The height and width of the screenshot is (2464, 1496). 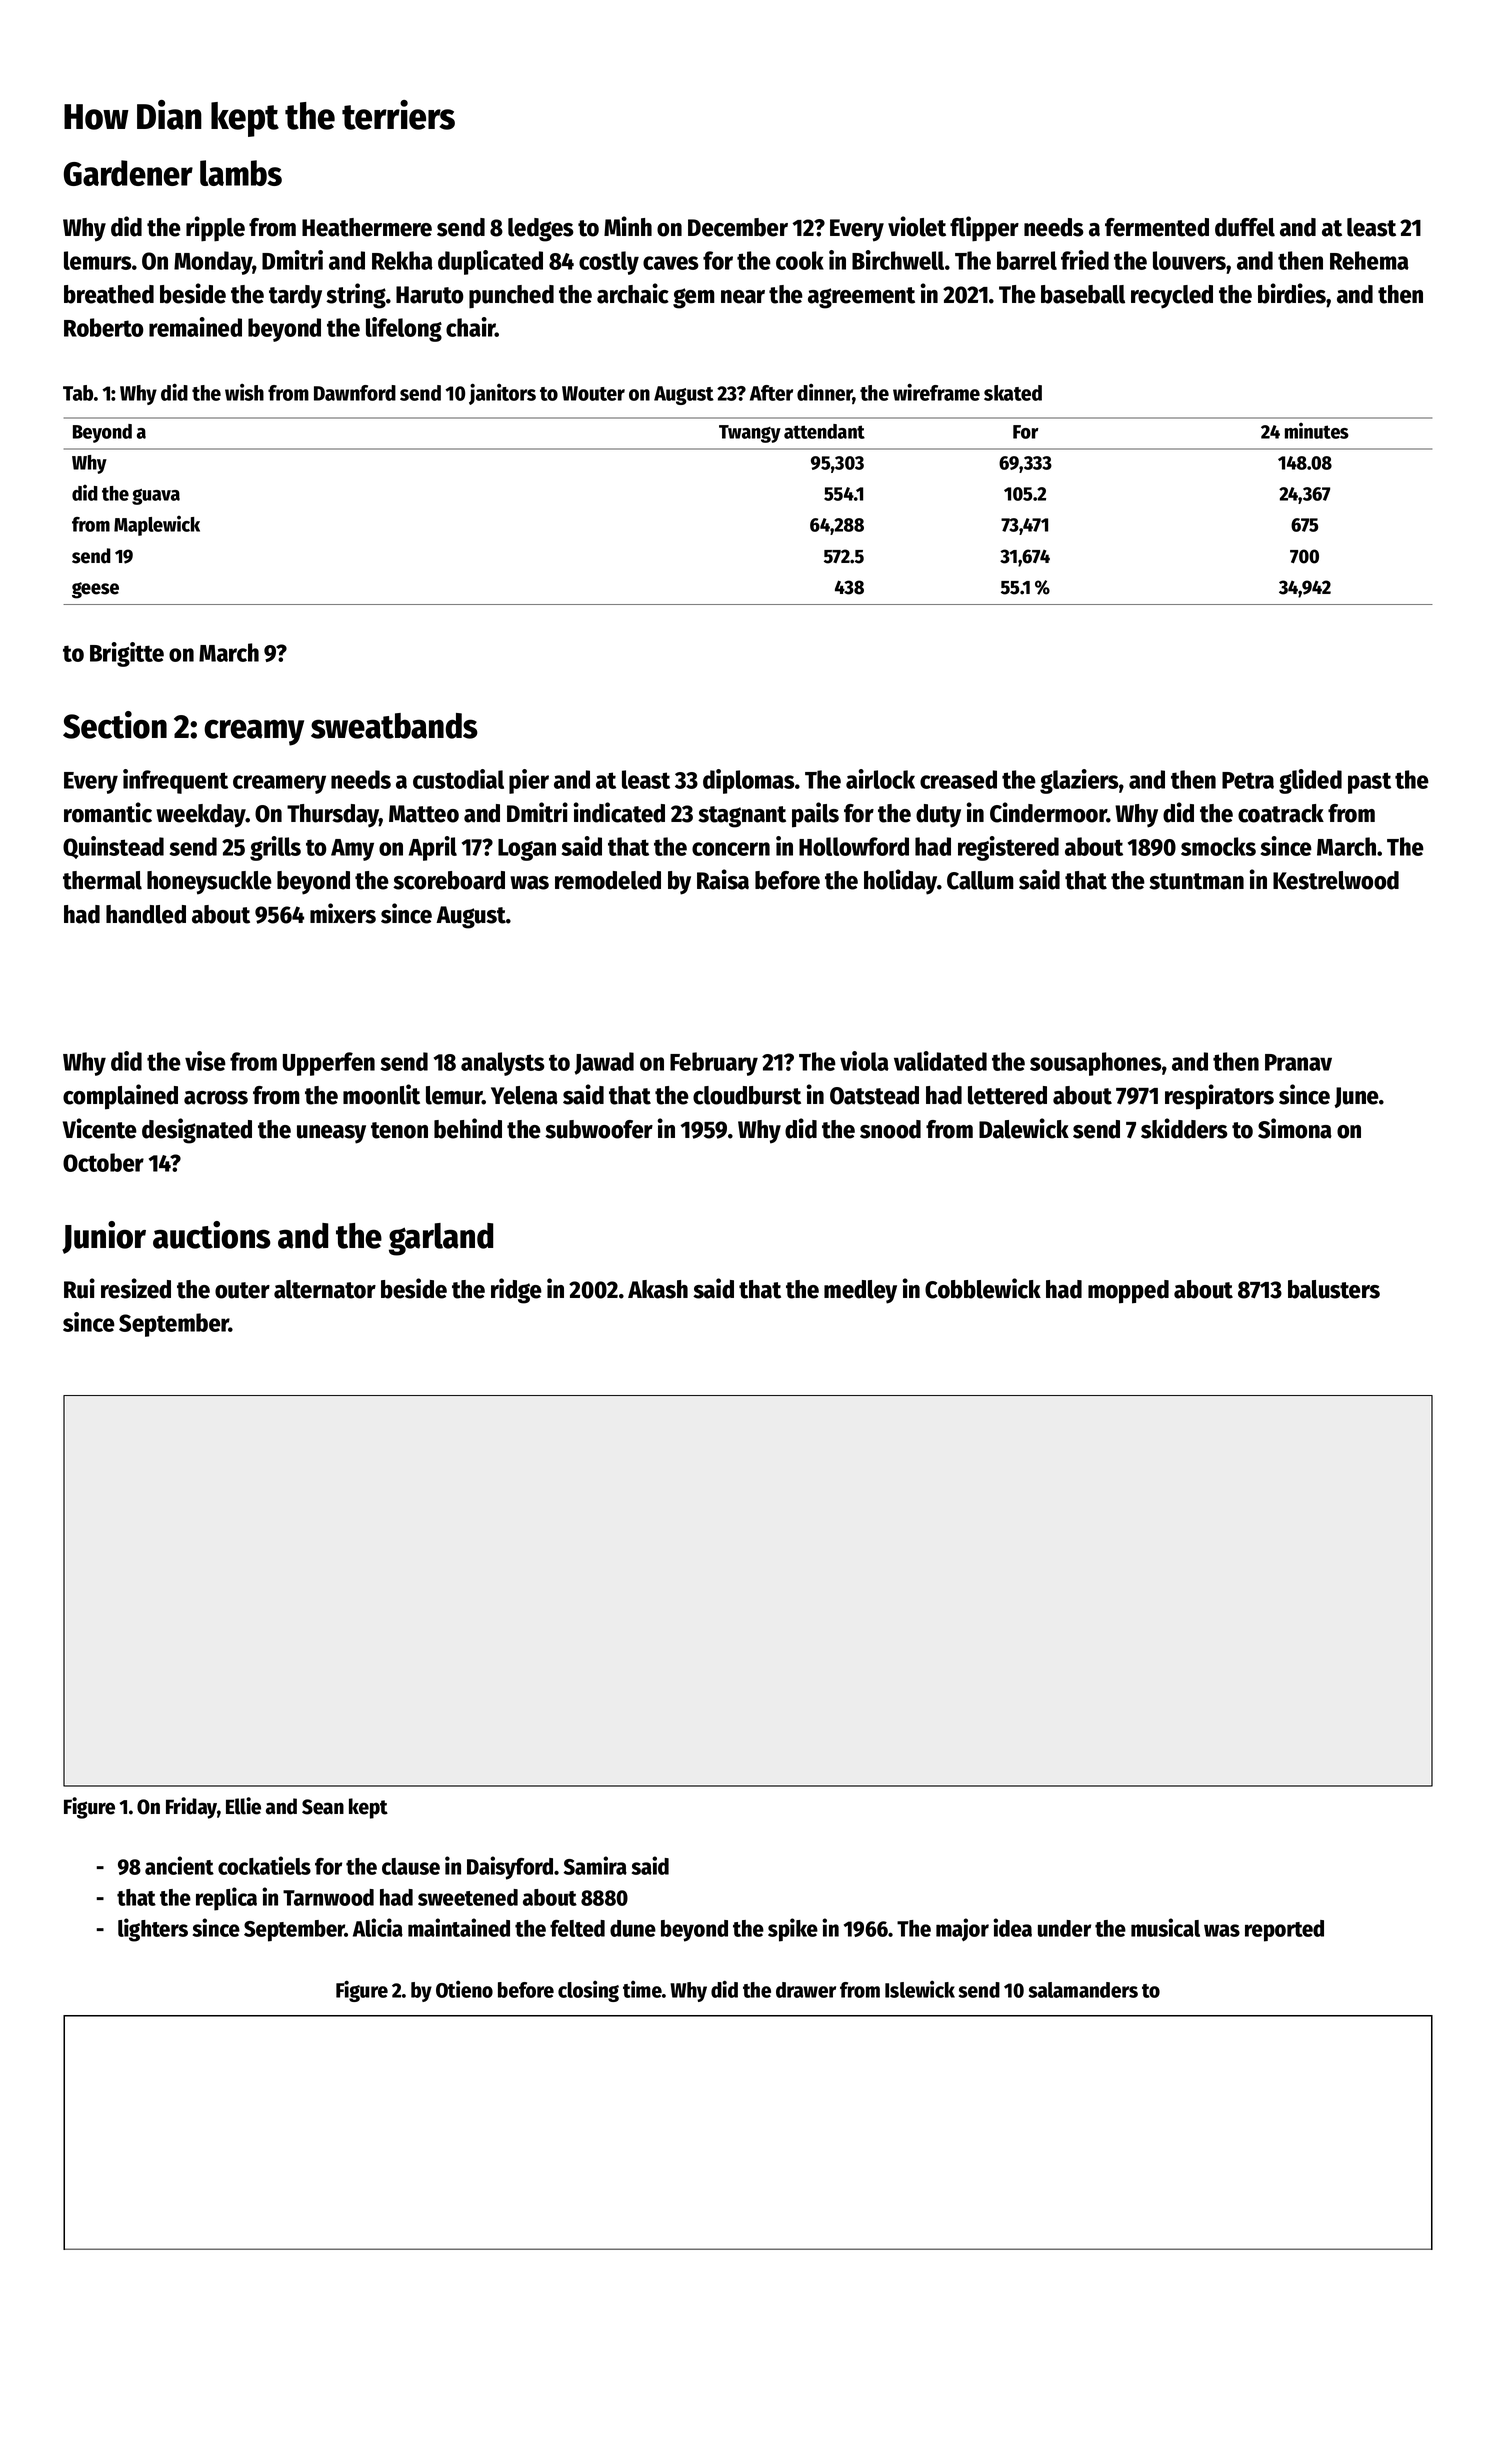 I want to click on romantic, so click(x=108, y=812).
